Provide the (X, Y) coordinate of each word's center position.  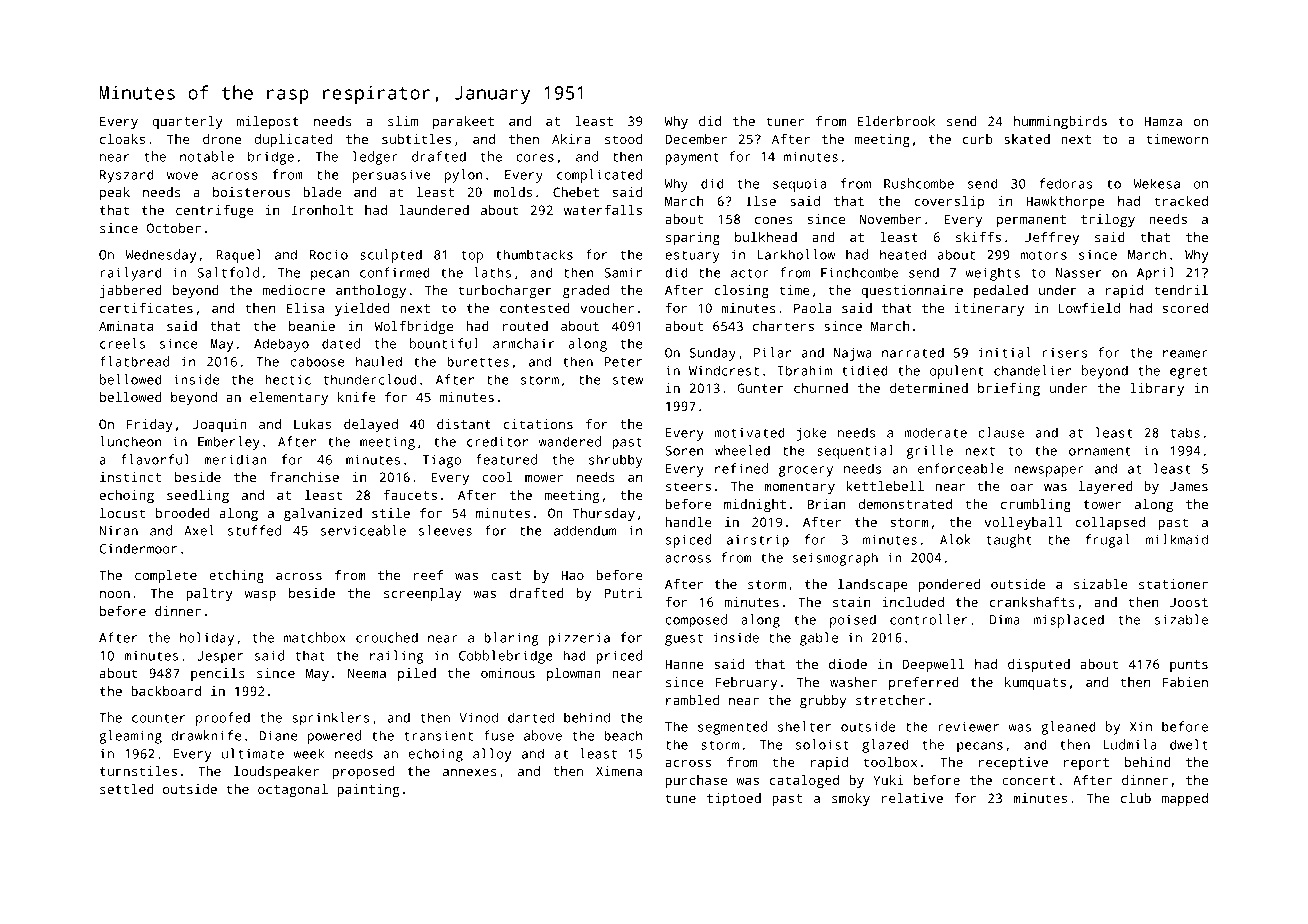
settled (127, 789)
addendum (585, 530)
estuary (692, 257)
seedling (198, 496)
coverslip (949, 202)
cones (773, 220)
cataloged (804, 781)
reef (428, 575)
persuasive (392, 176)
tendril (1181, 290)
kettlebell (885, 486)
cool (497, 477)
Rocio (329, 254)
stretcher (890, 700)
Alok (955, 539)
